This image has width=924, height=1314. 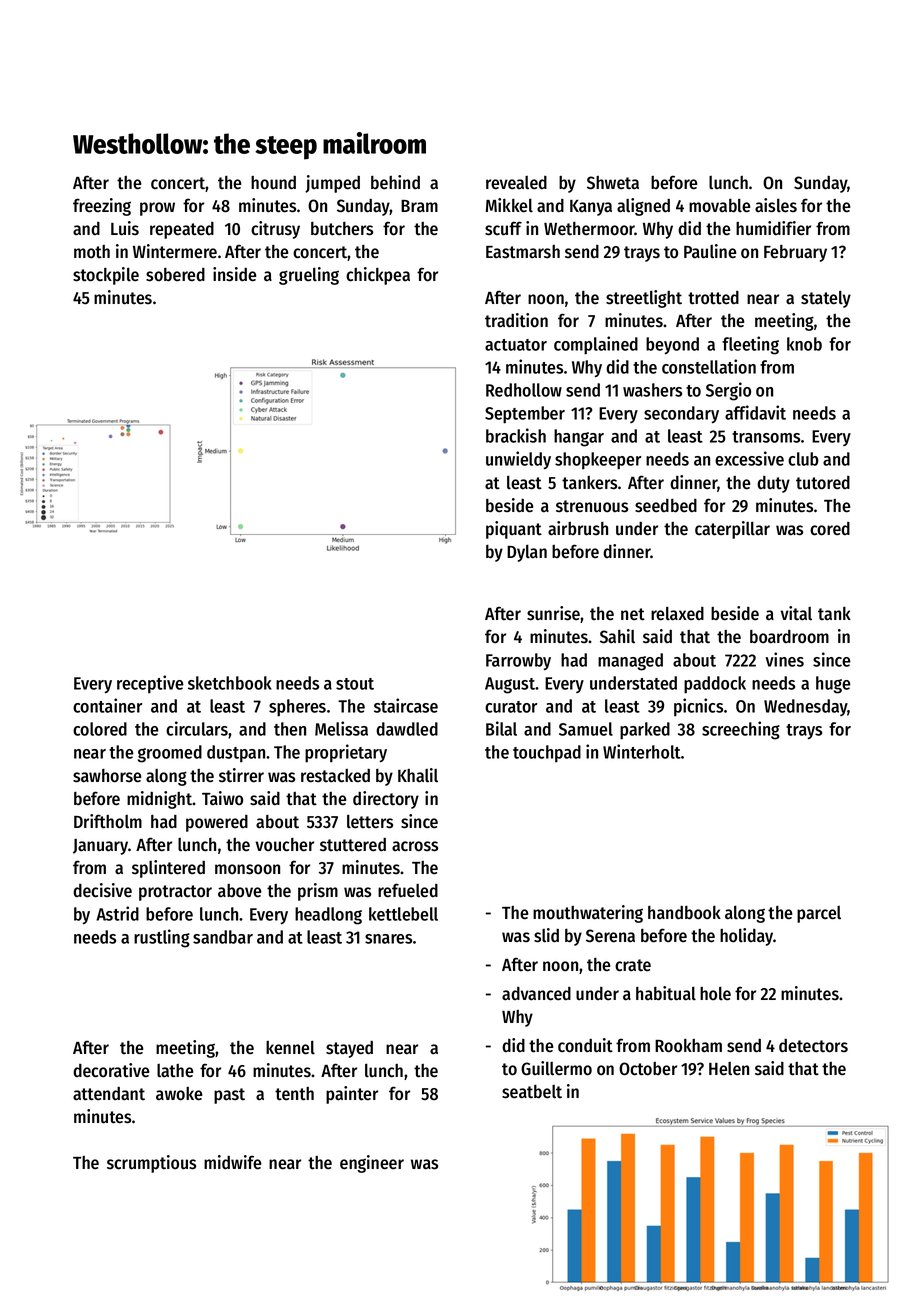 What do you see at coordinates (710, 251) in the image?
I see `Pauline` at bounding box center [710, 251].
